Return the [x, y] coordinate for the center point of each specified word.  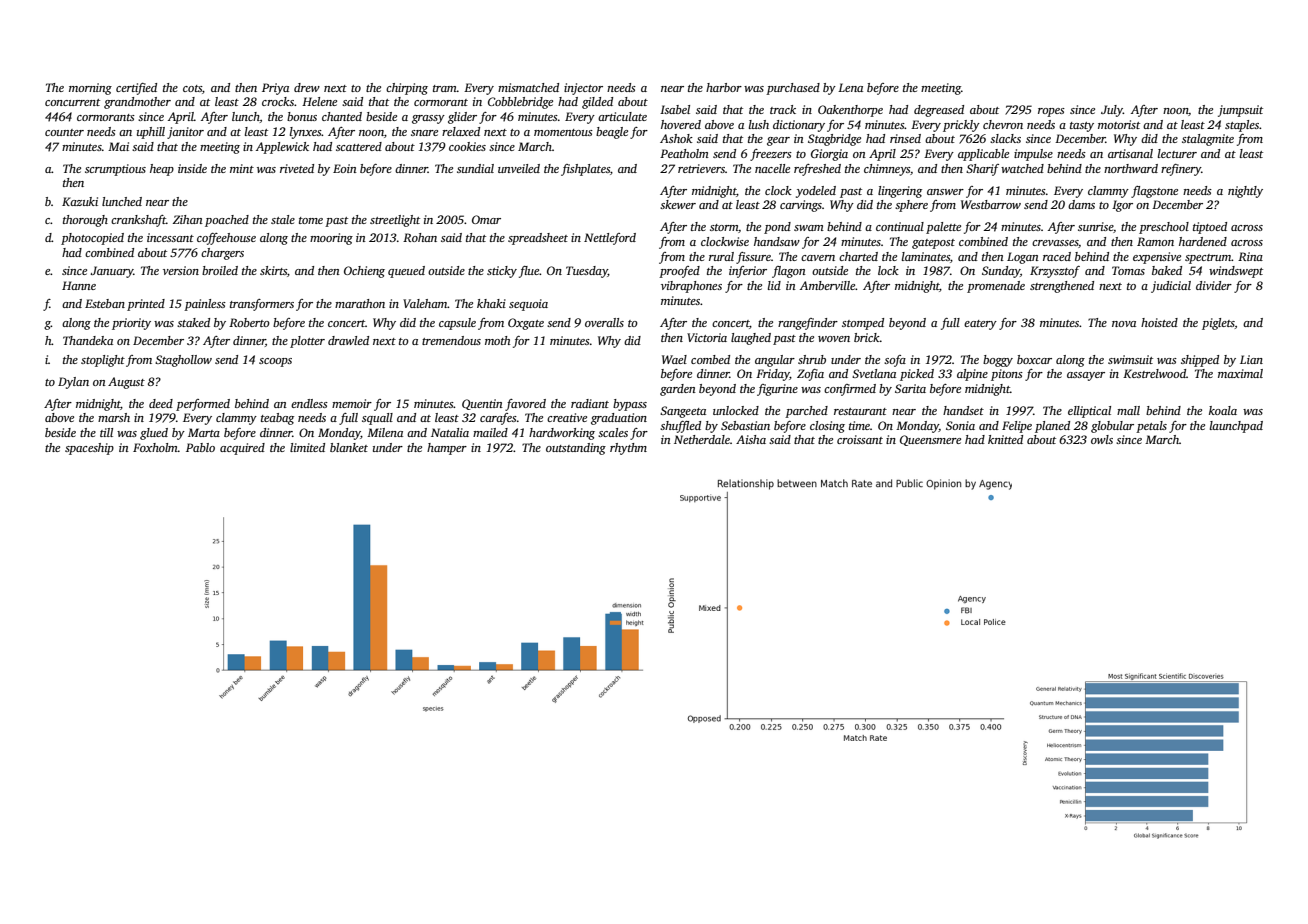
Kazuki [80, 201]
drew [307, 87]
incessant [170, 237]
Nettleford [610, 239]
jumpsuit [1240, 111]
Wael [674, 359]
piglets [1218, 324]
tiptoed [1210, 228]
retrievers [701, 168]
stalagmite [1208, 140]
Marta [204, 432]
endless [309, 403]
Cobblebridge [520, 103]
